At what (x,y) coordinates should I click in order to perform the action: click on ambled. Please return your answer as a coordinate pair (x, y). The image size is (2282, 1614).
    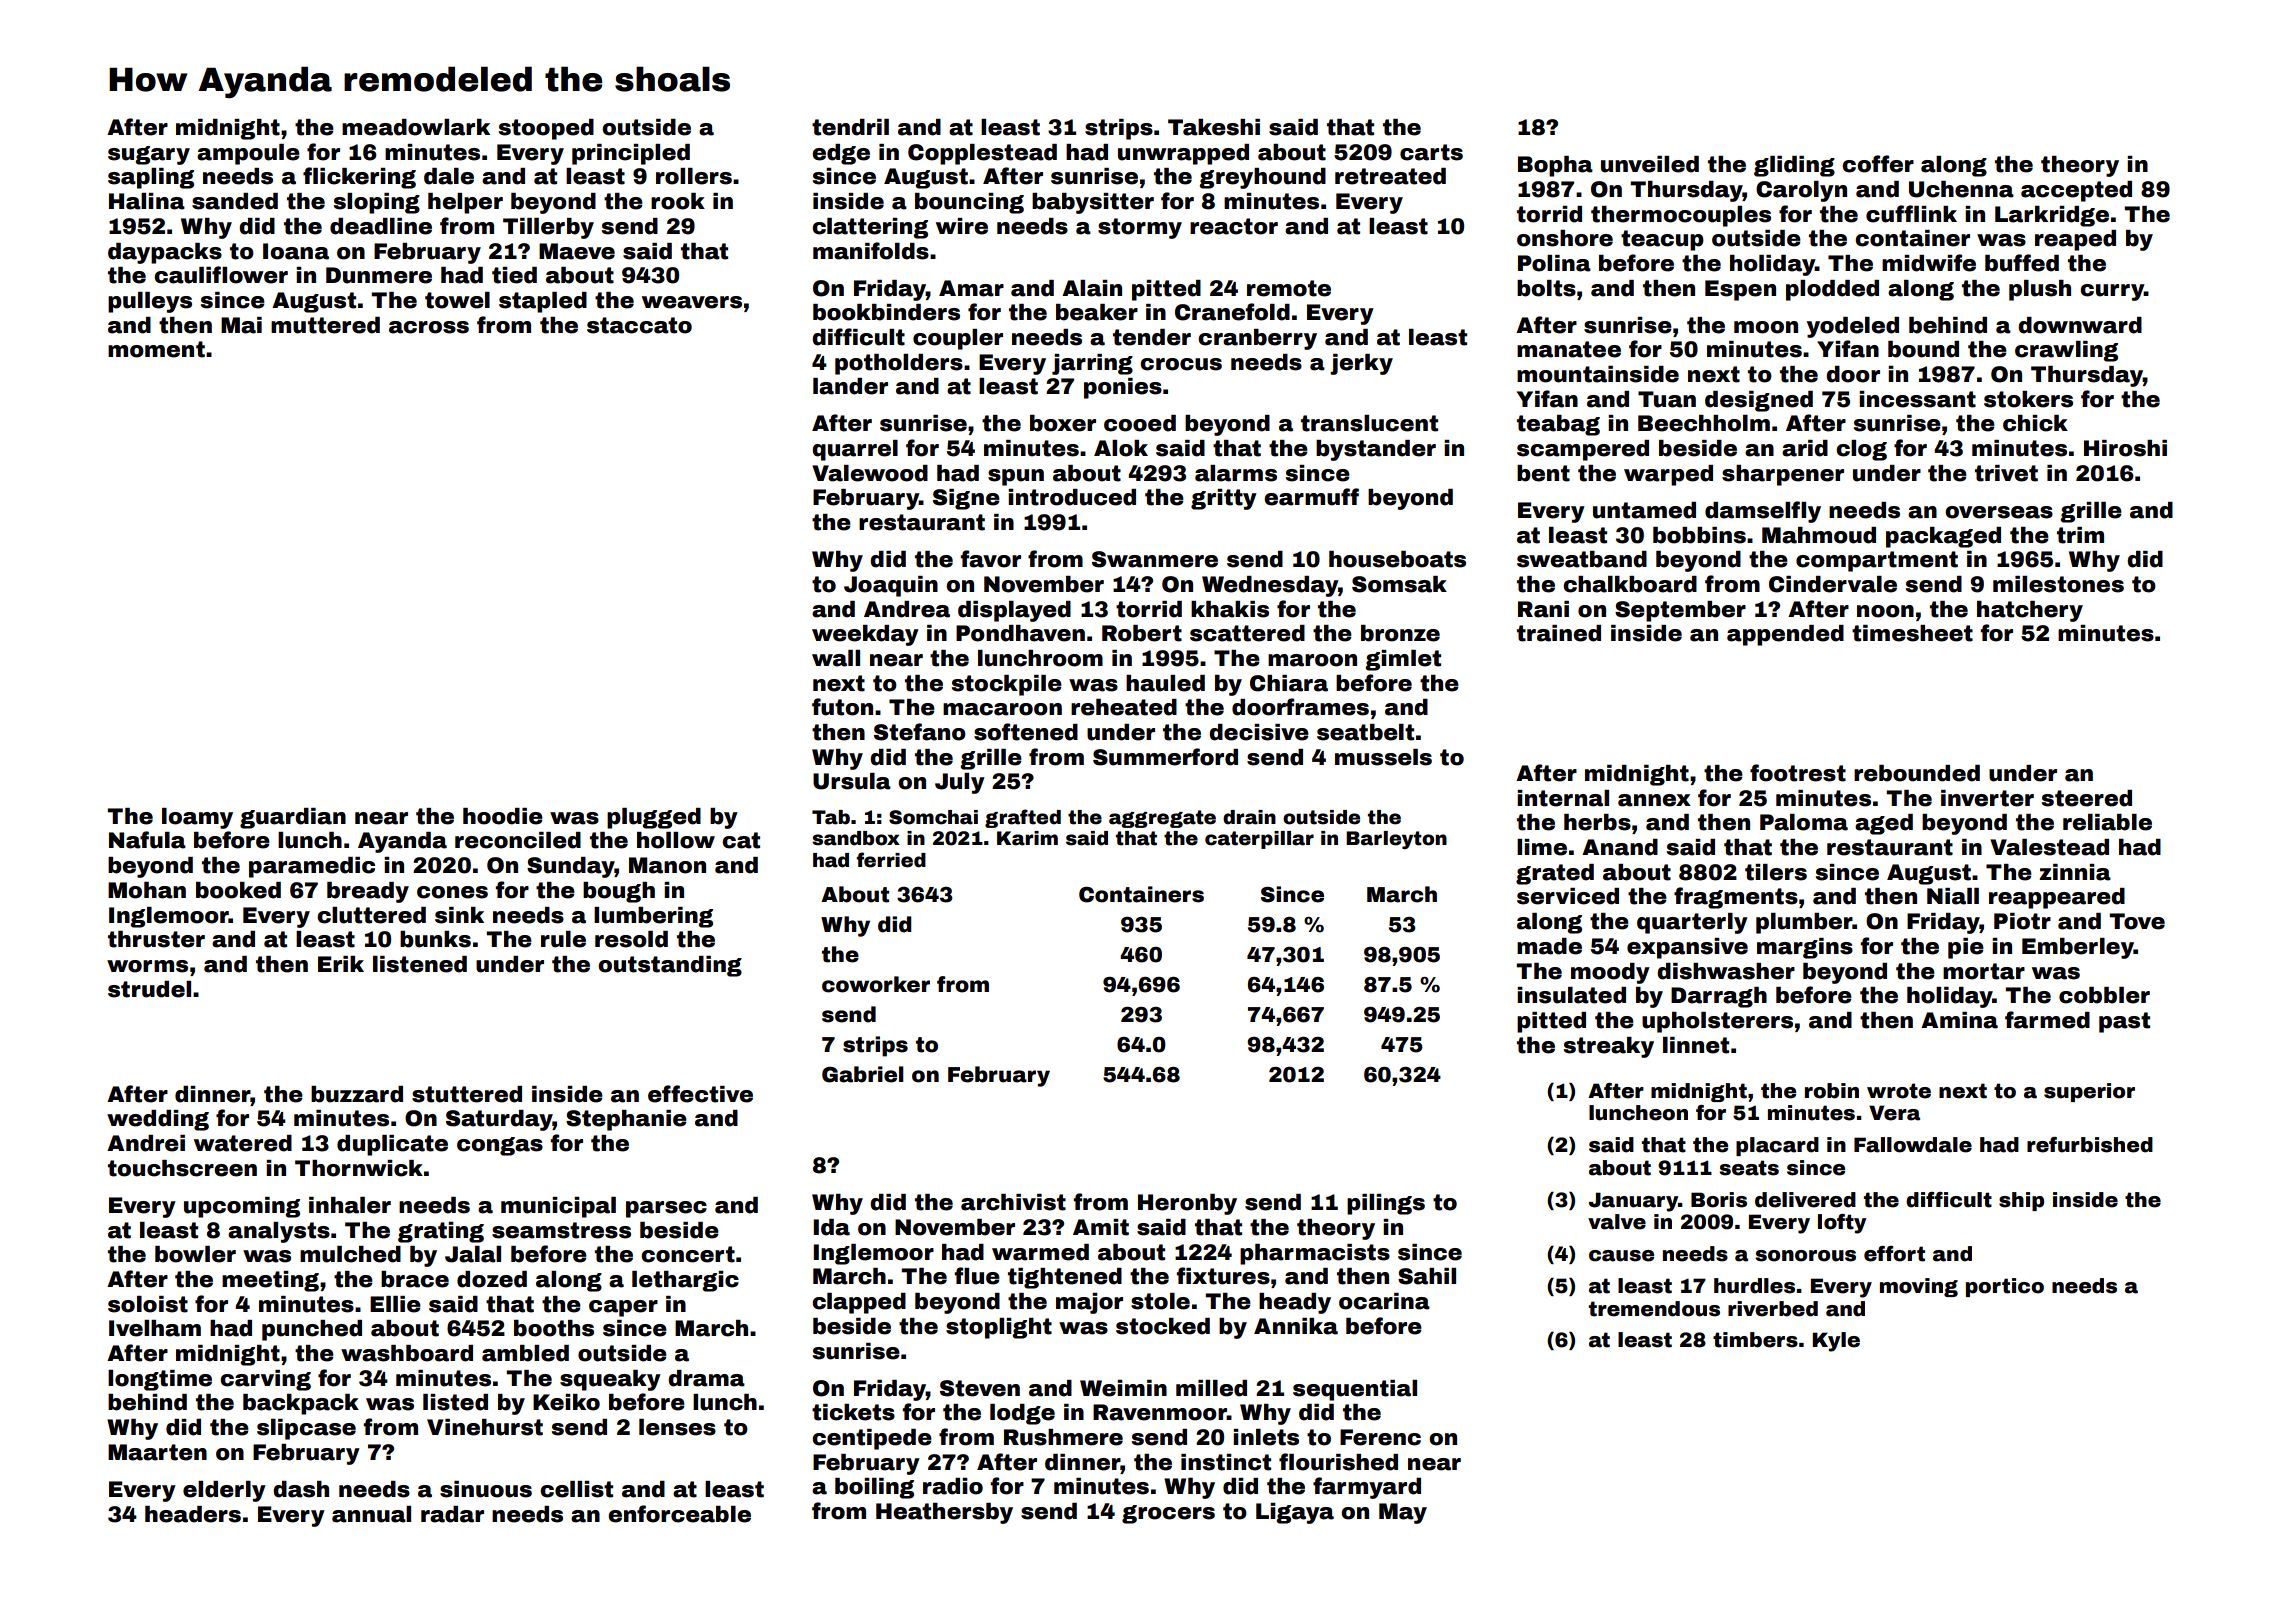
    Looking at the image, I should click on (525, 1353).
